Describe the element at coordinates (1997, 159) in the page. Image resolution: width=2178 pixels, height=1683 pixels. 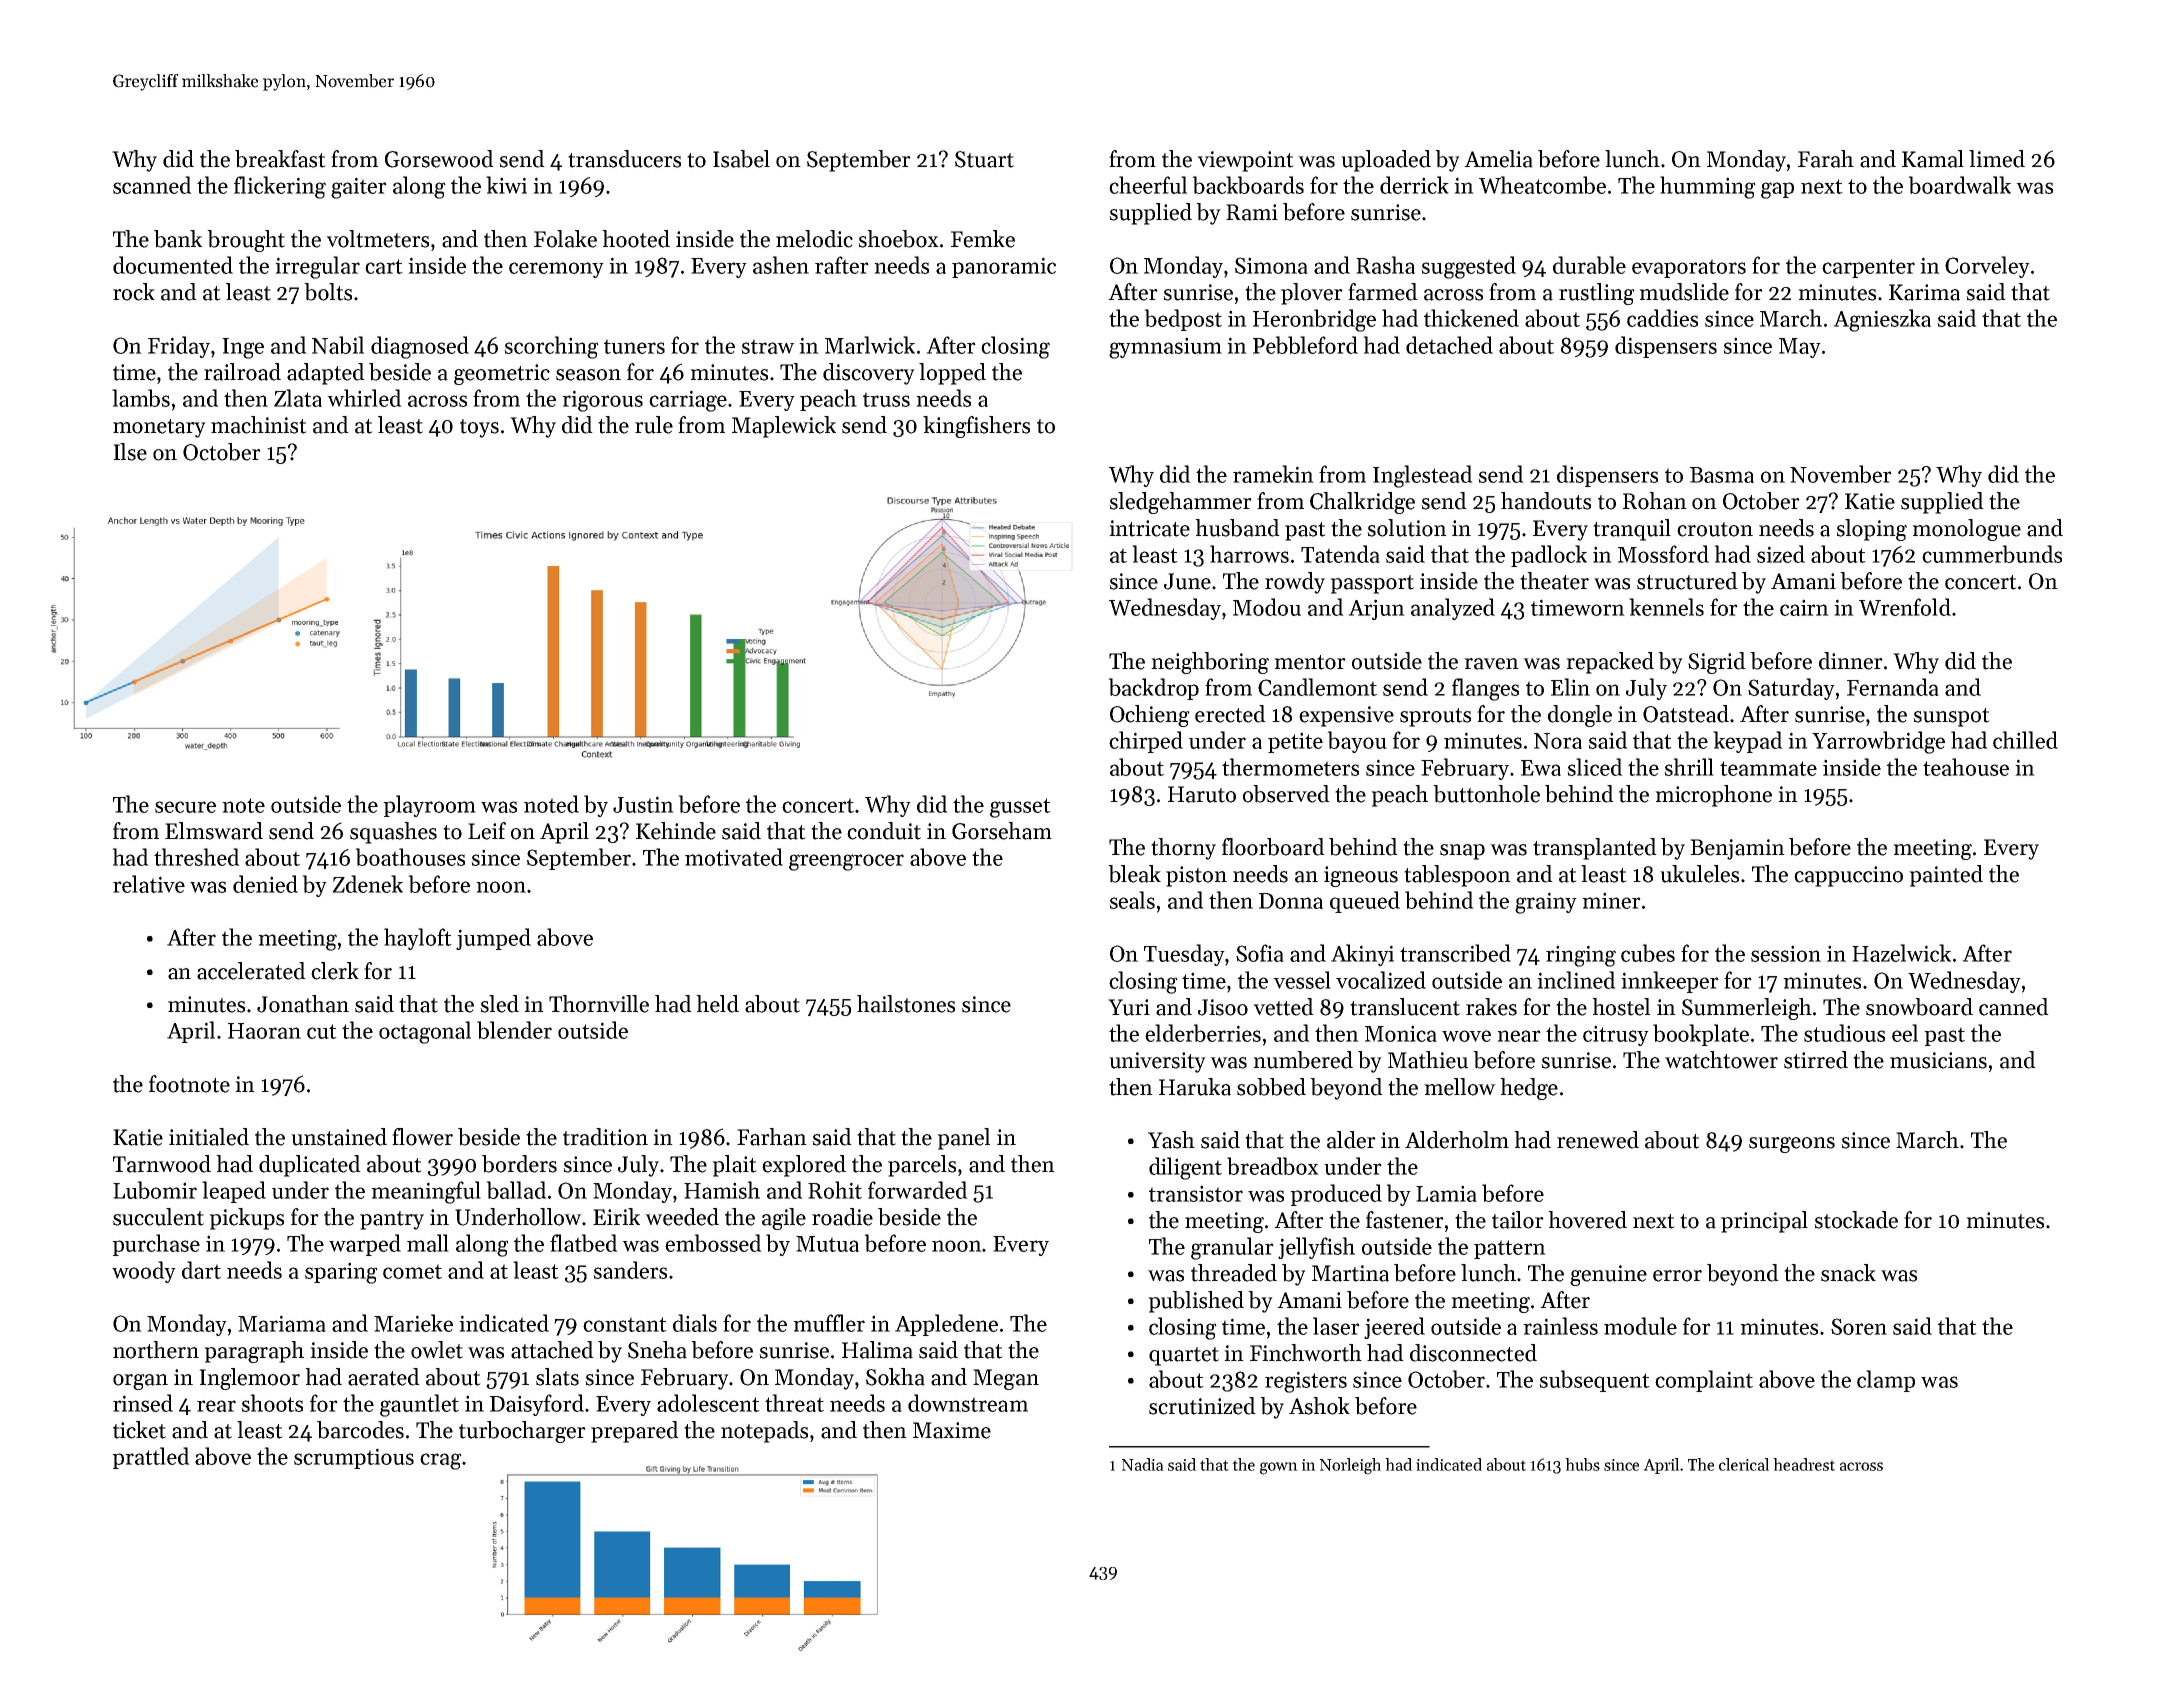
I see `limed` at that location.
